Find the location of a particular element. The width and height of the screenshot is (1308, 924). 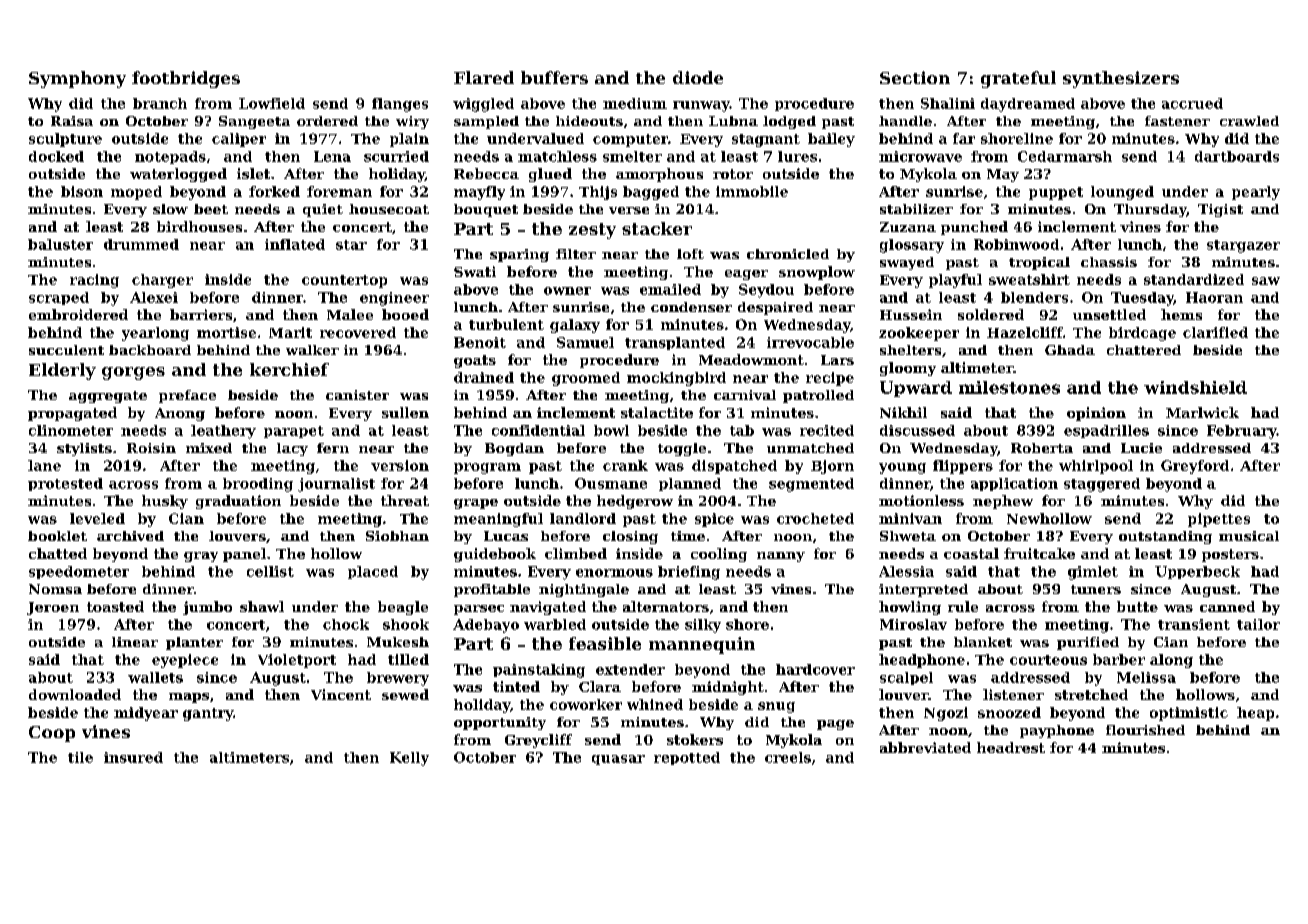

sparing is located at coordinates (519, 255).
